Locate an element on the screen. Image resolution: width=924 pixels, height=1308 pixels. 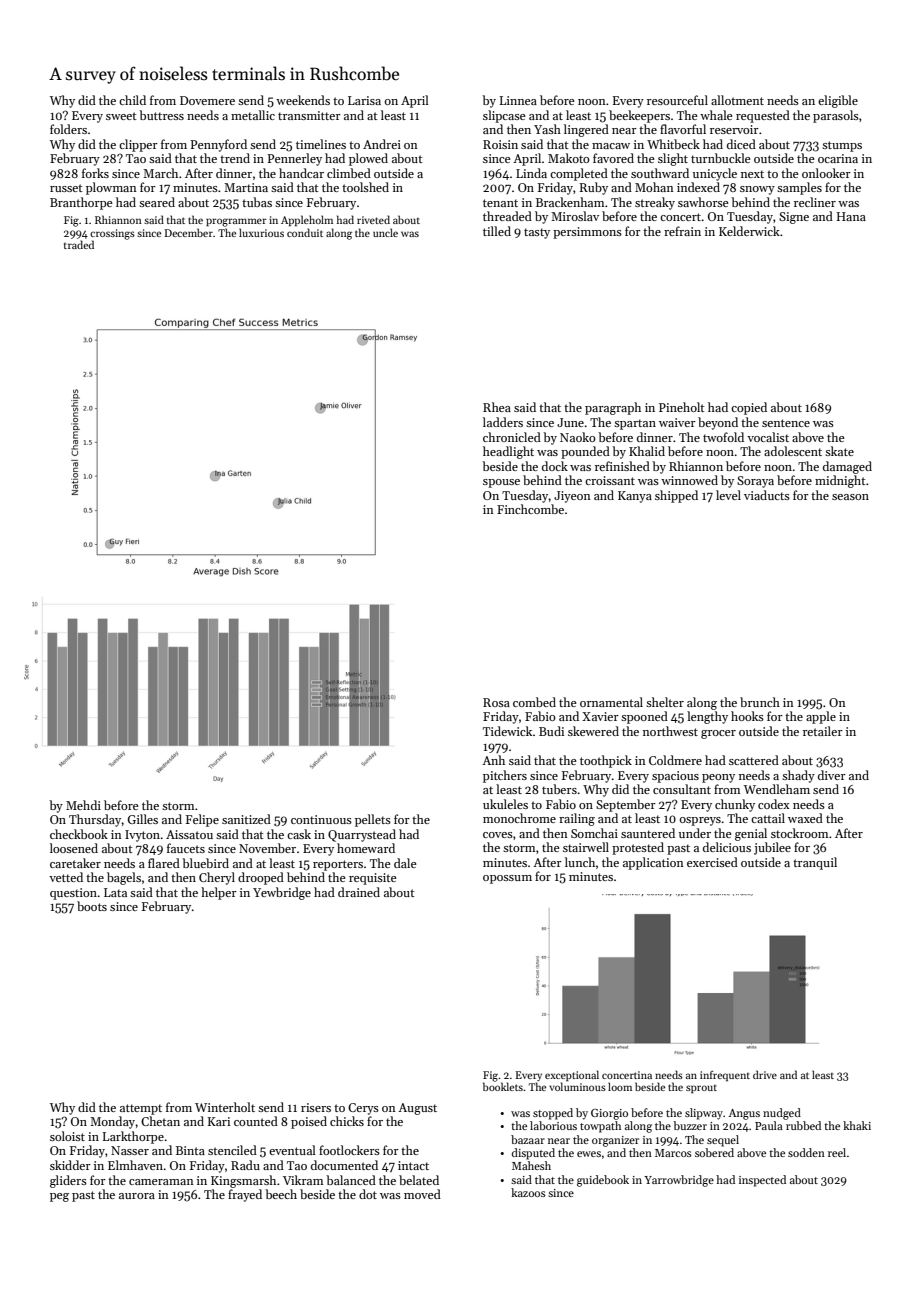
Martina is located at coordinates (246, 187).
